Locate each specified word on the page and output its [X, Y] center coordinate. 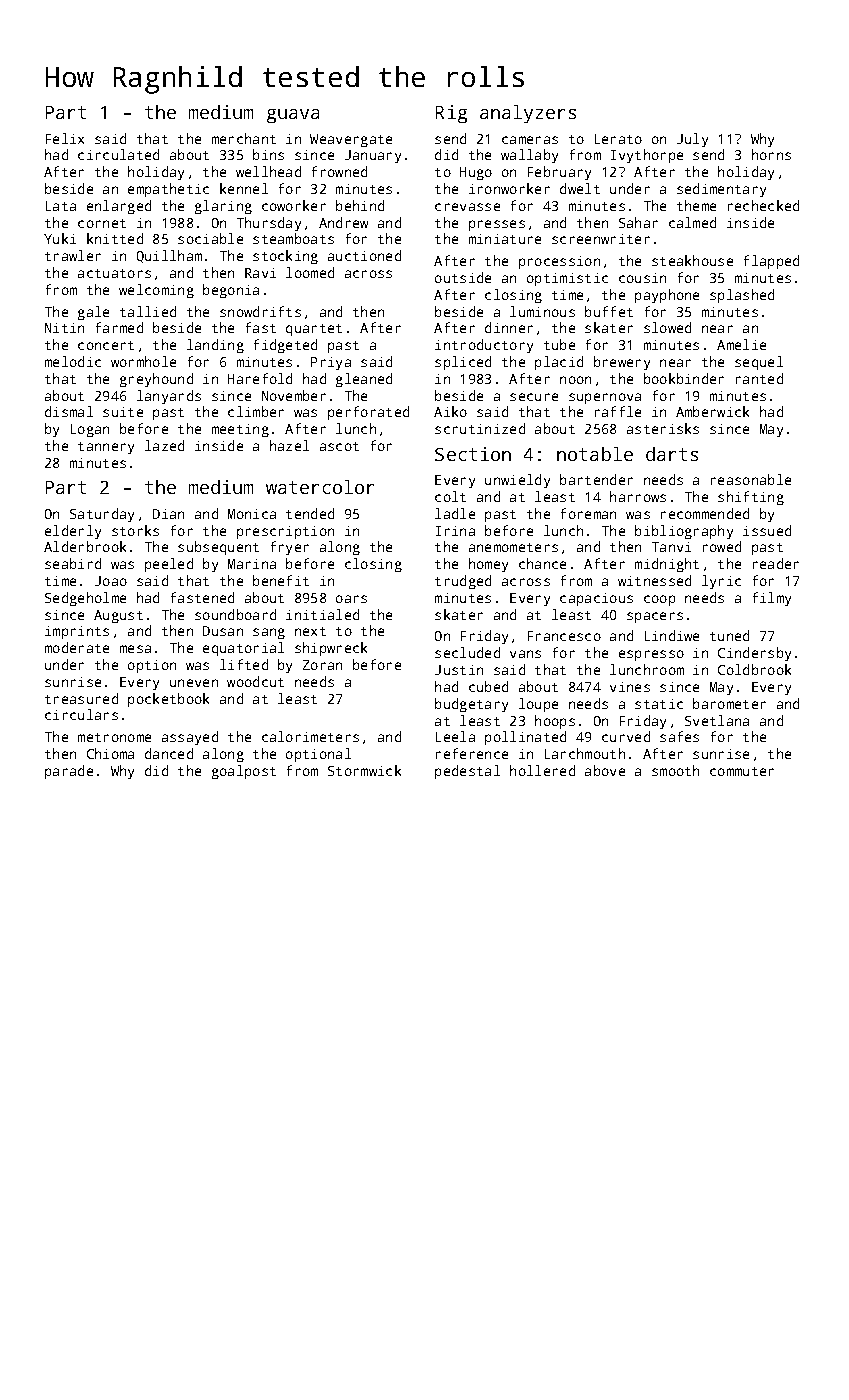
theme [696, 205]
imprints [77, 632]
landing [215, 346]
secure [534, 397]
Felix [65, 138]
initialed [322, 614]
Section [473, 454]
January [373, 156]
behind [360, 205]
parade [69, 772]
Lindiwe [672, 635]
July [692, 140]
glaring [223, 207]
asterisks [663, 428]
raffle [618, 411]
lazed [164, 445]
